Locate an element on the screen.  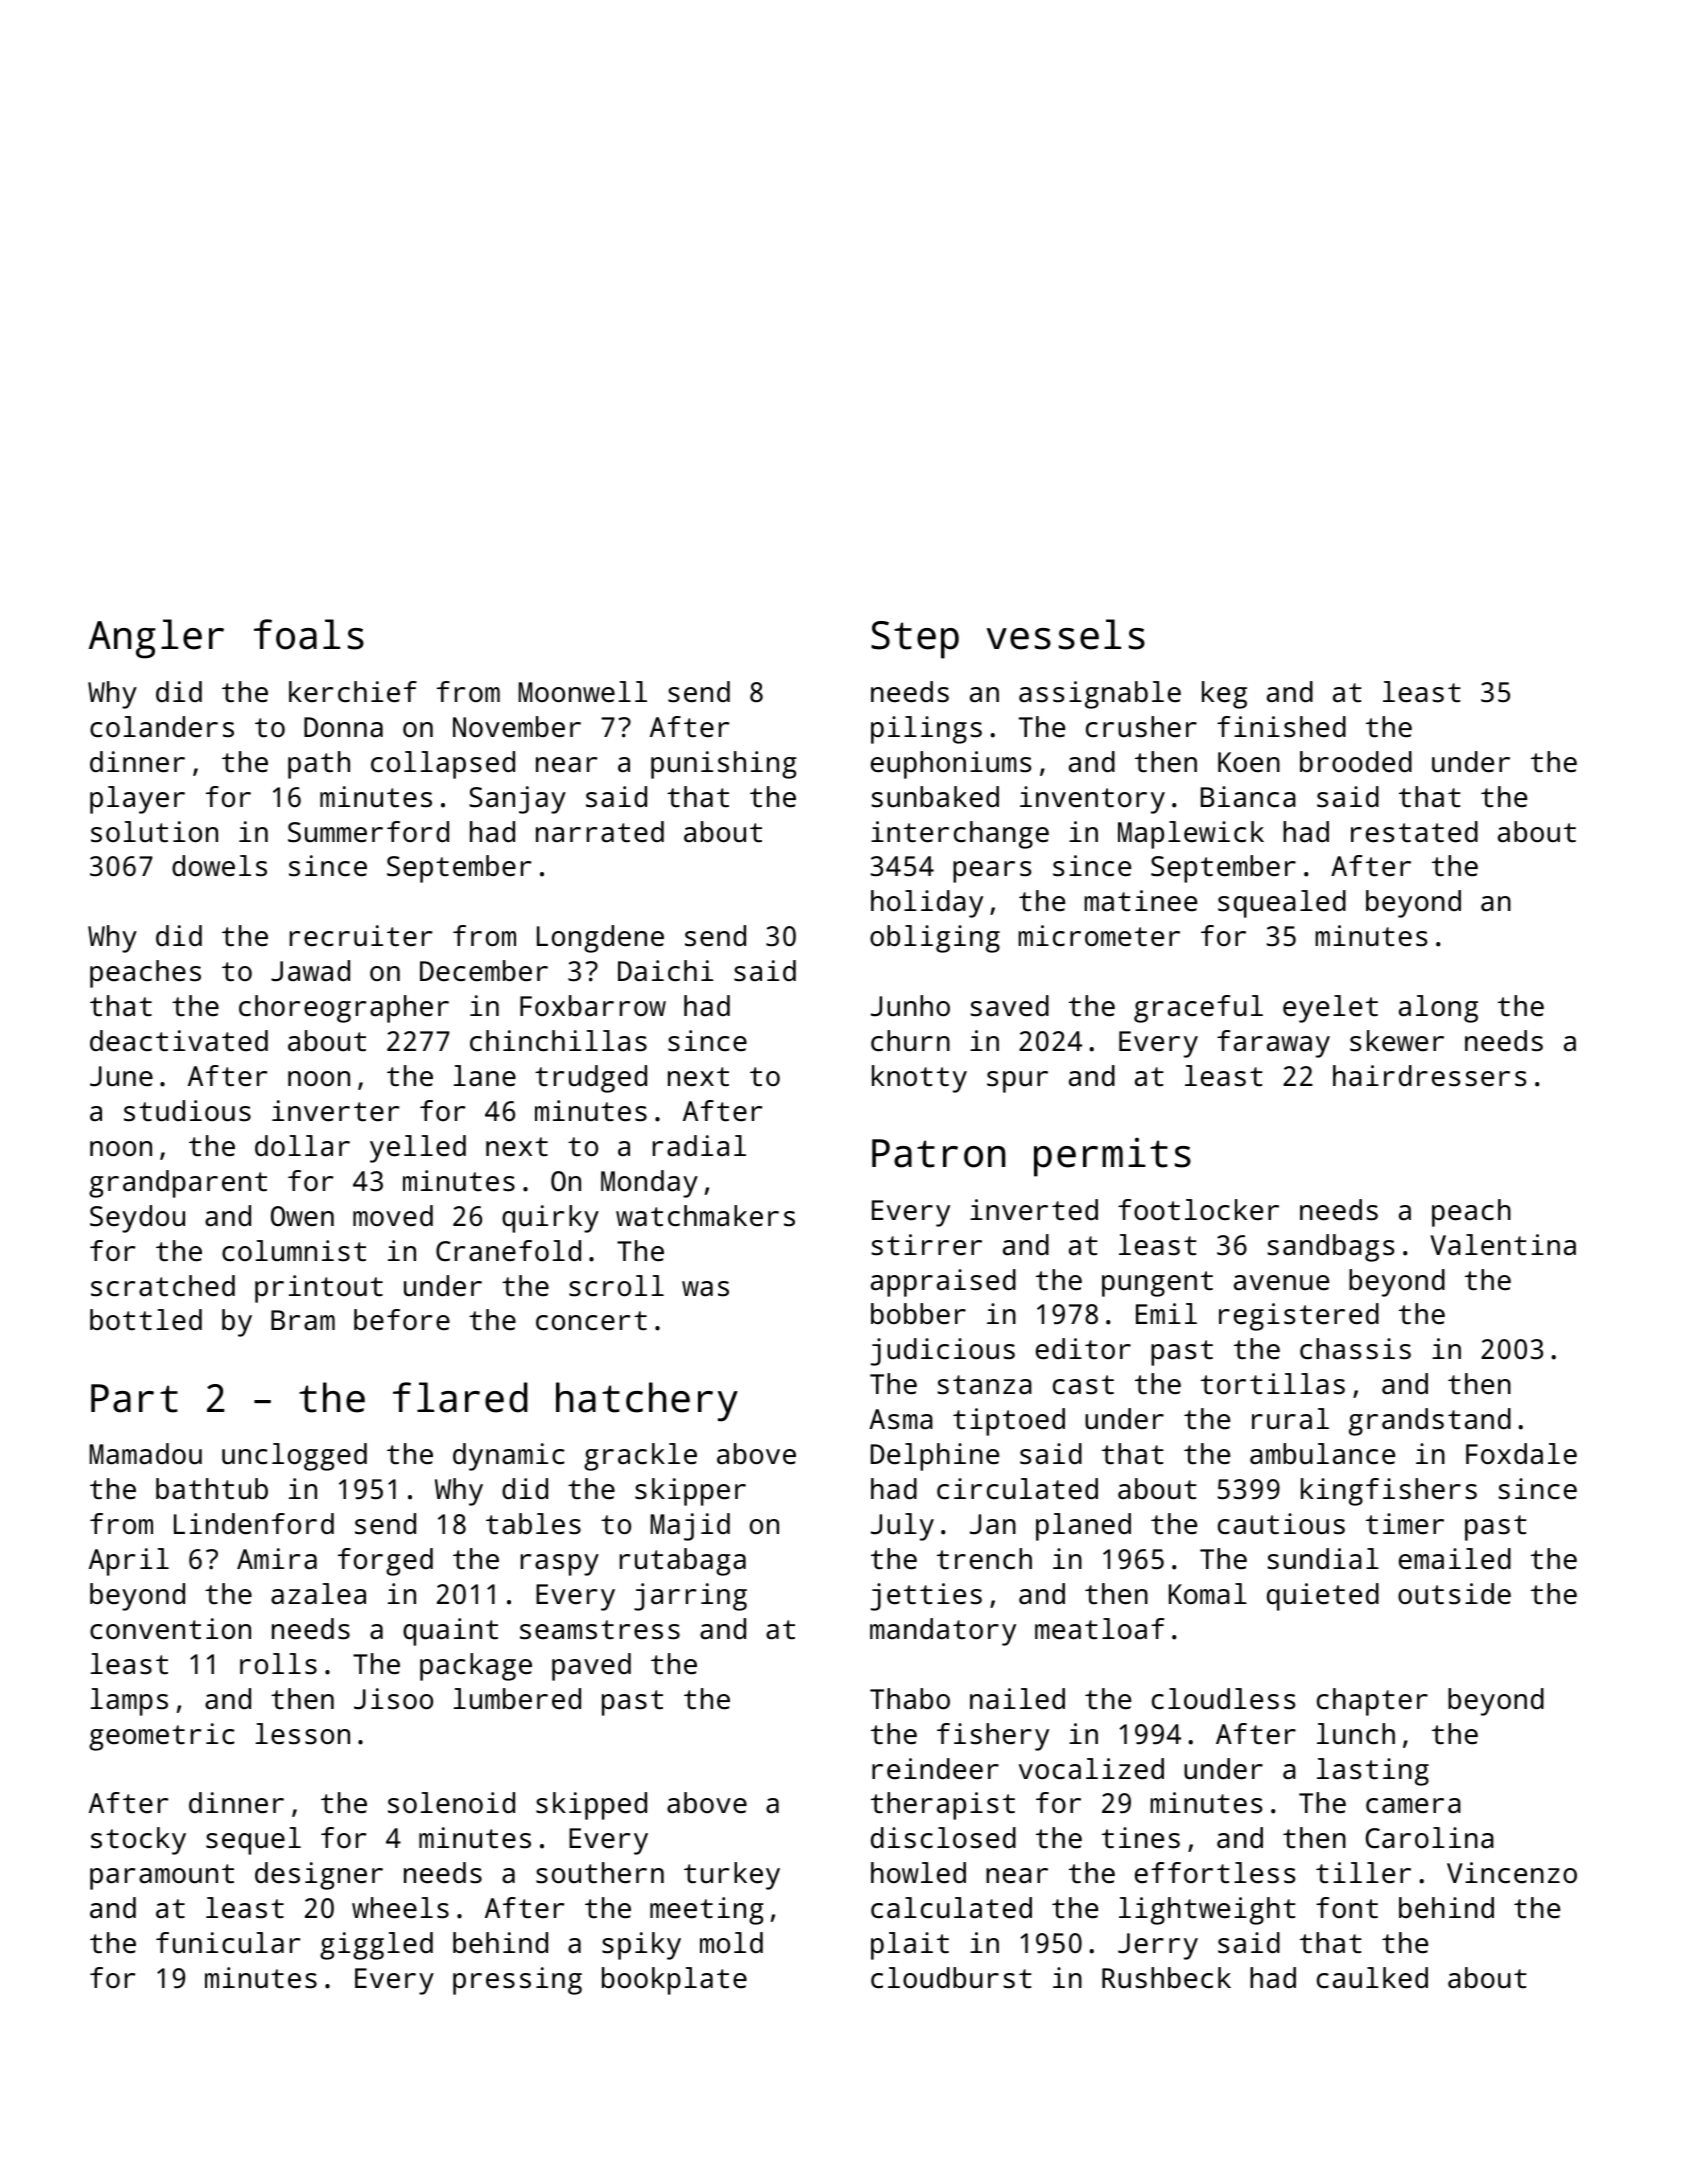
Vincenzo is located at coordinates (1512, 1873).
